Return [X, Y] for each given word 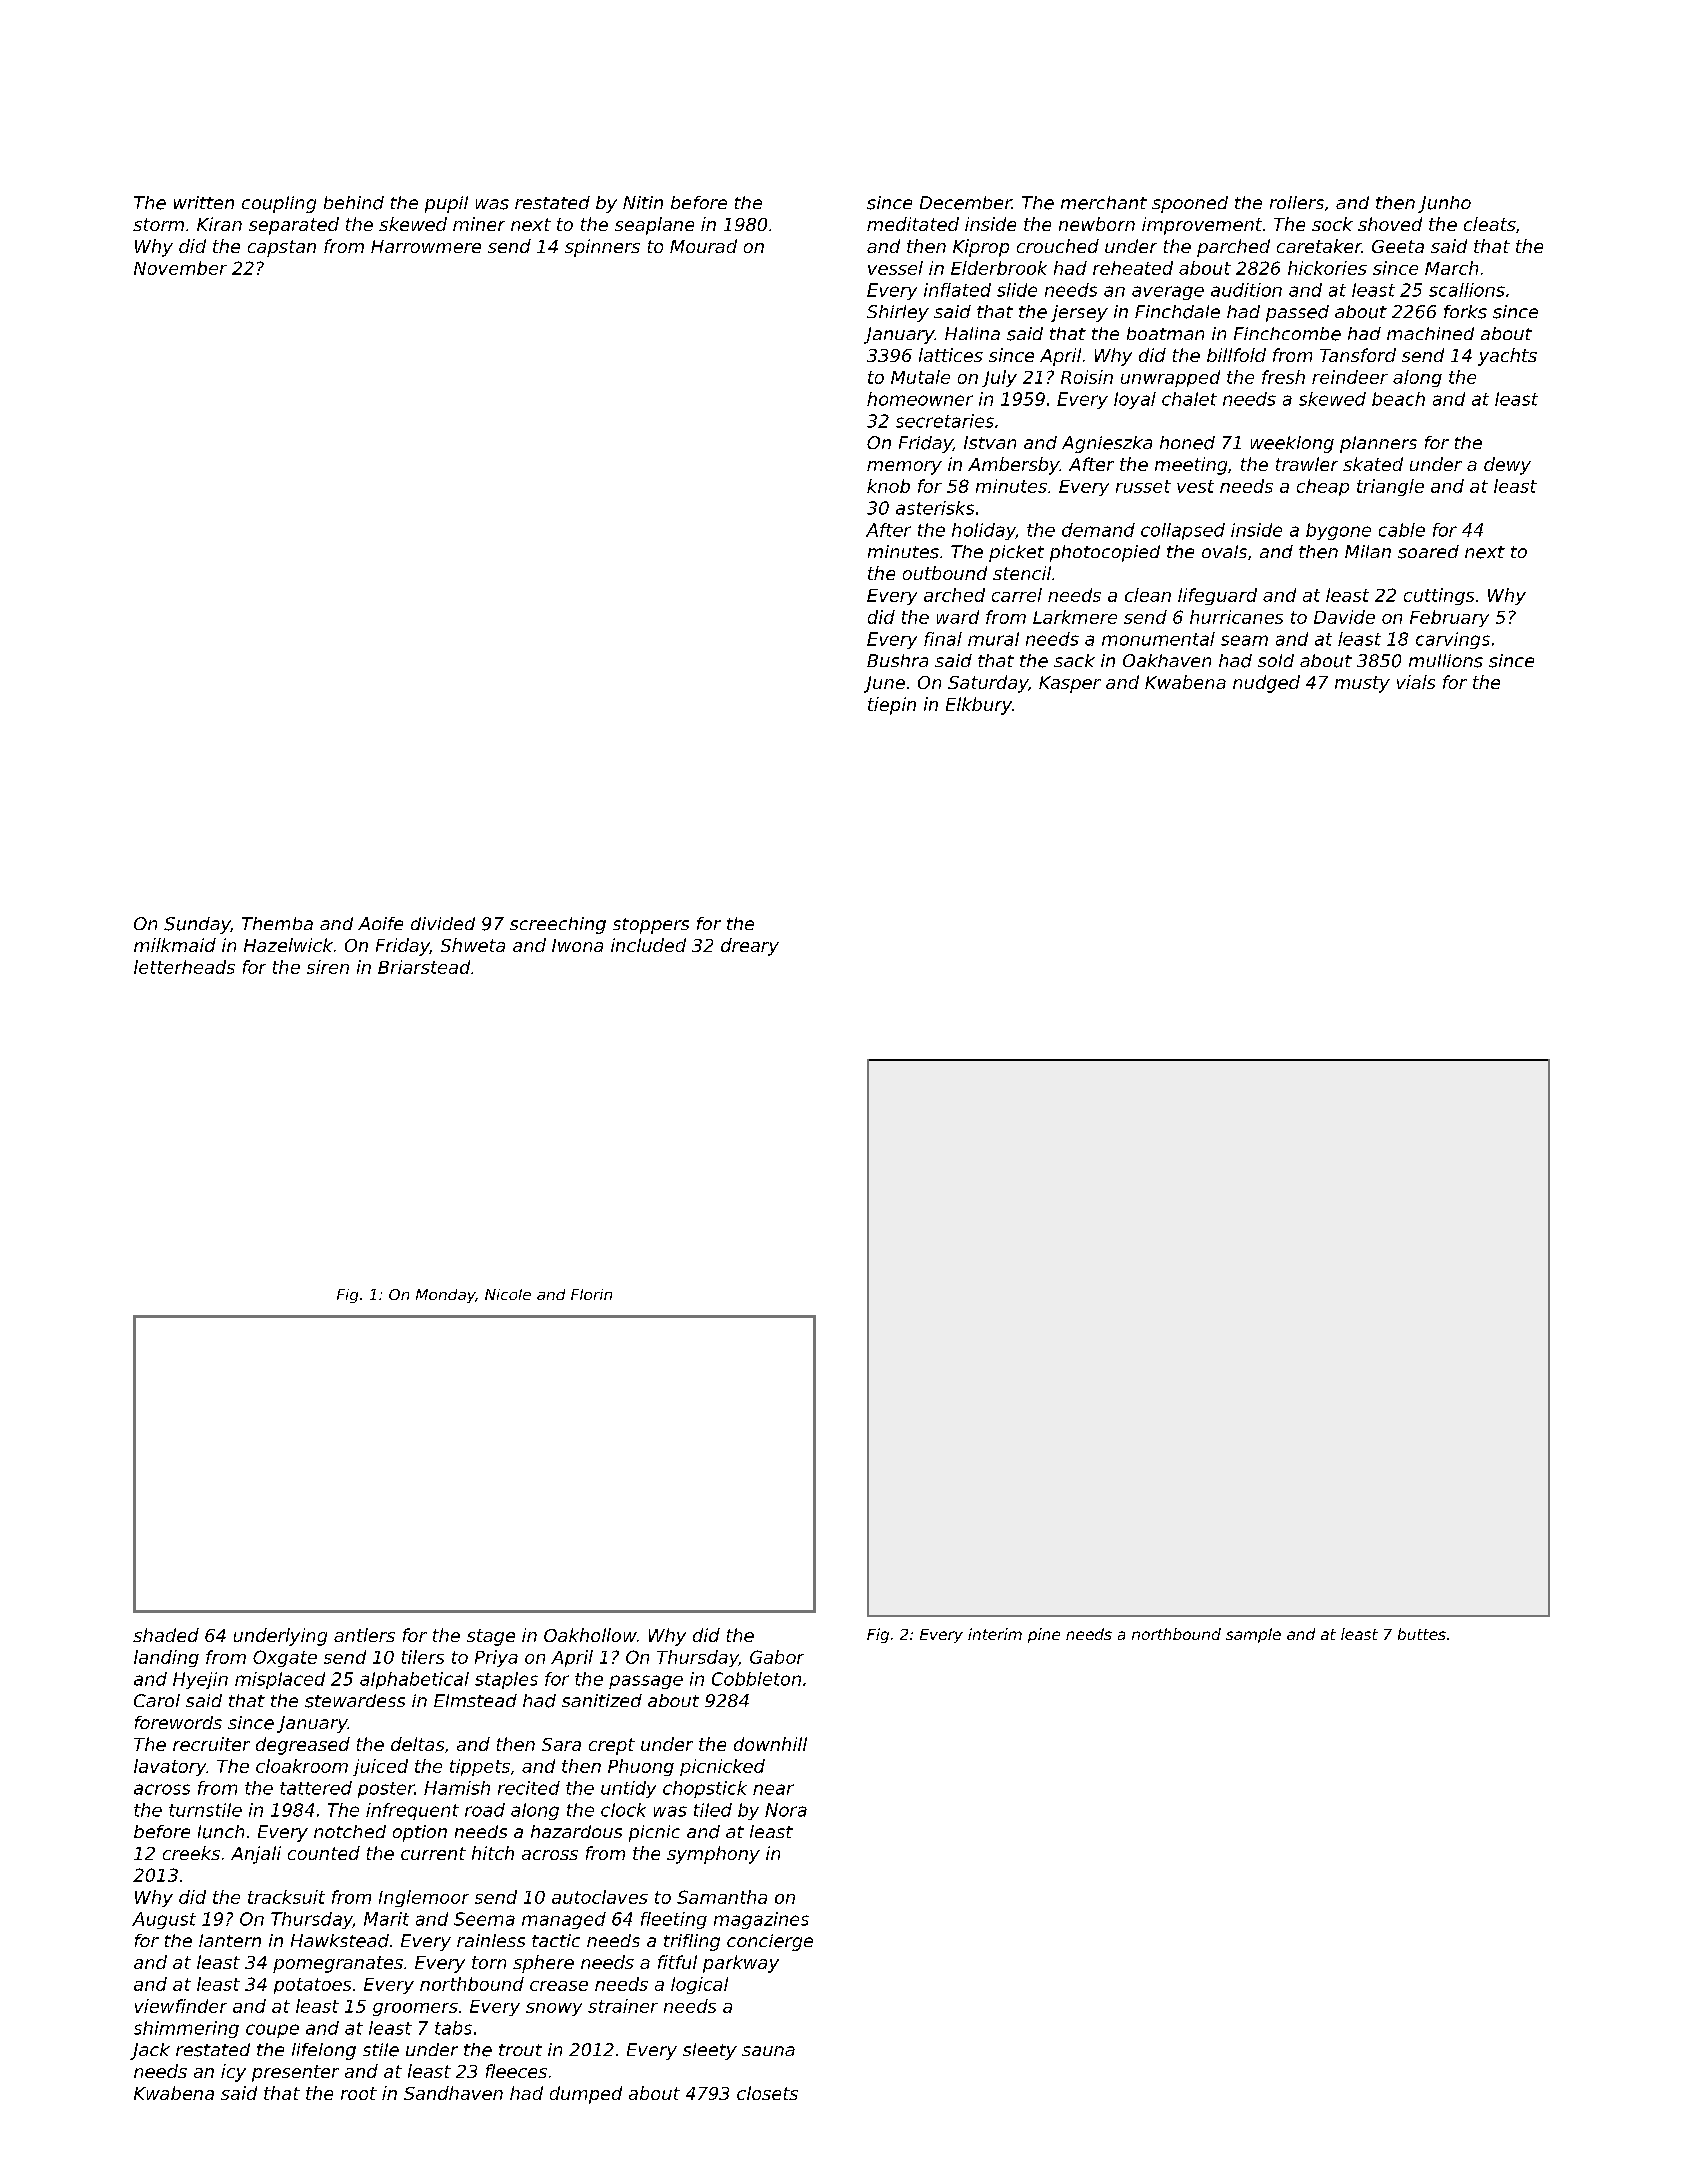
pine [1044, 1635]
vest [1195, 486]
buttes [1422, 1634]
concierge [770, 1942]
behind [354, 203]
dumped [586, 2095]
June [884, 684]
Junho [1444, 204]
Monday [445, 1296]
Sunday [197, 925]
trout [520, 2050]
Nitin [643, 202]
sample [1253, 1635]
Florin [591, 1294]
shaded [166, 1635]
